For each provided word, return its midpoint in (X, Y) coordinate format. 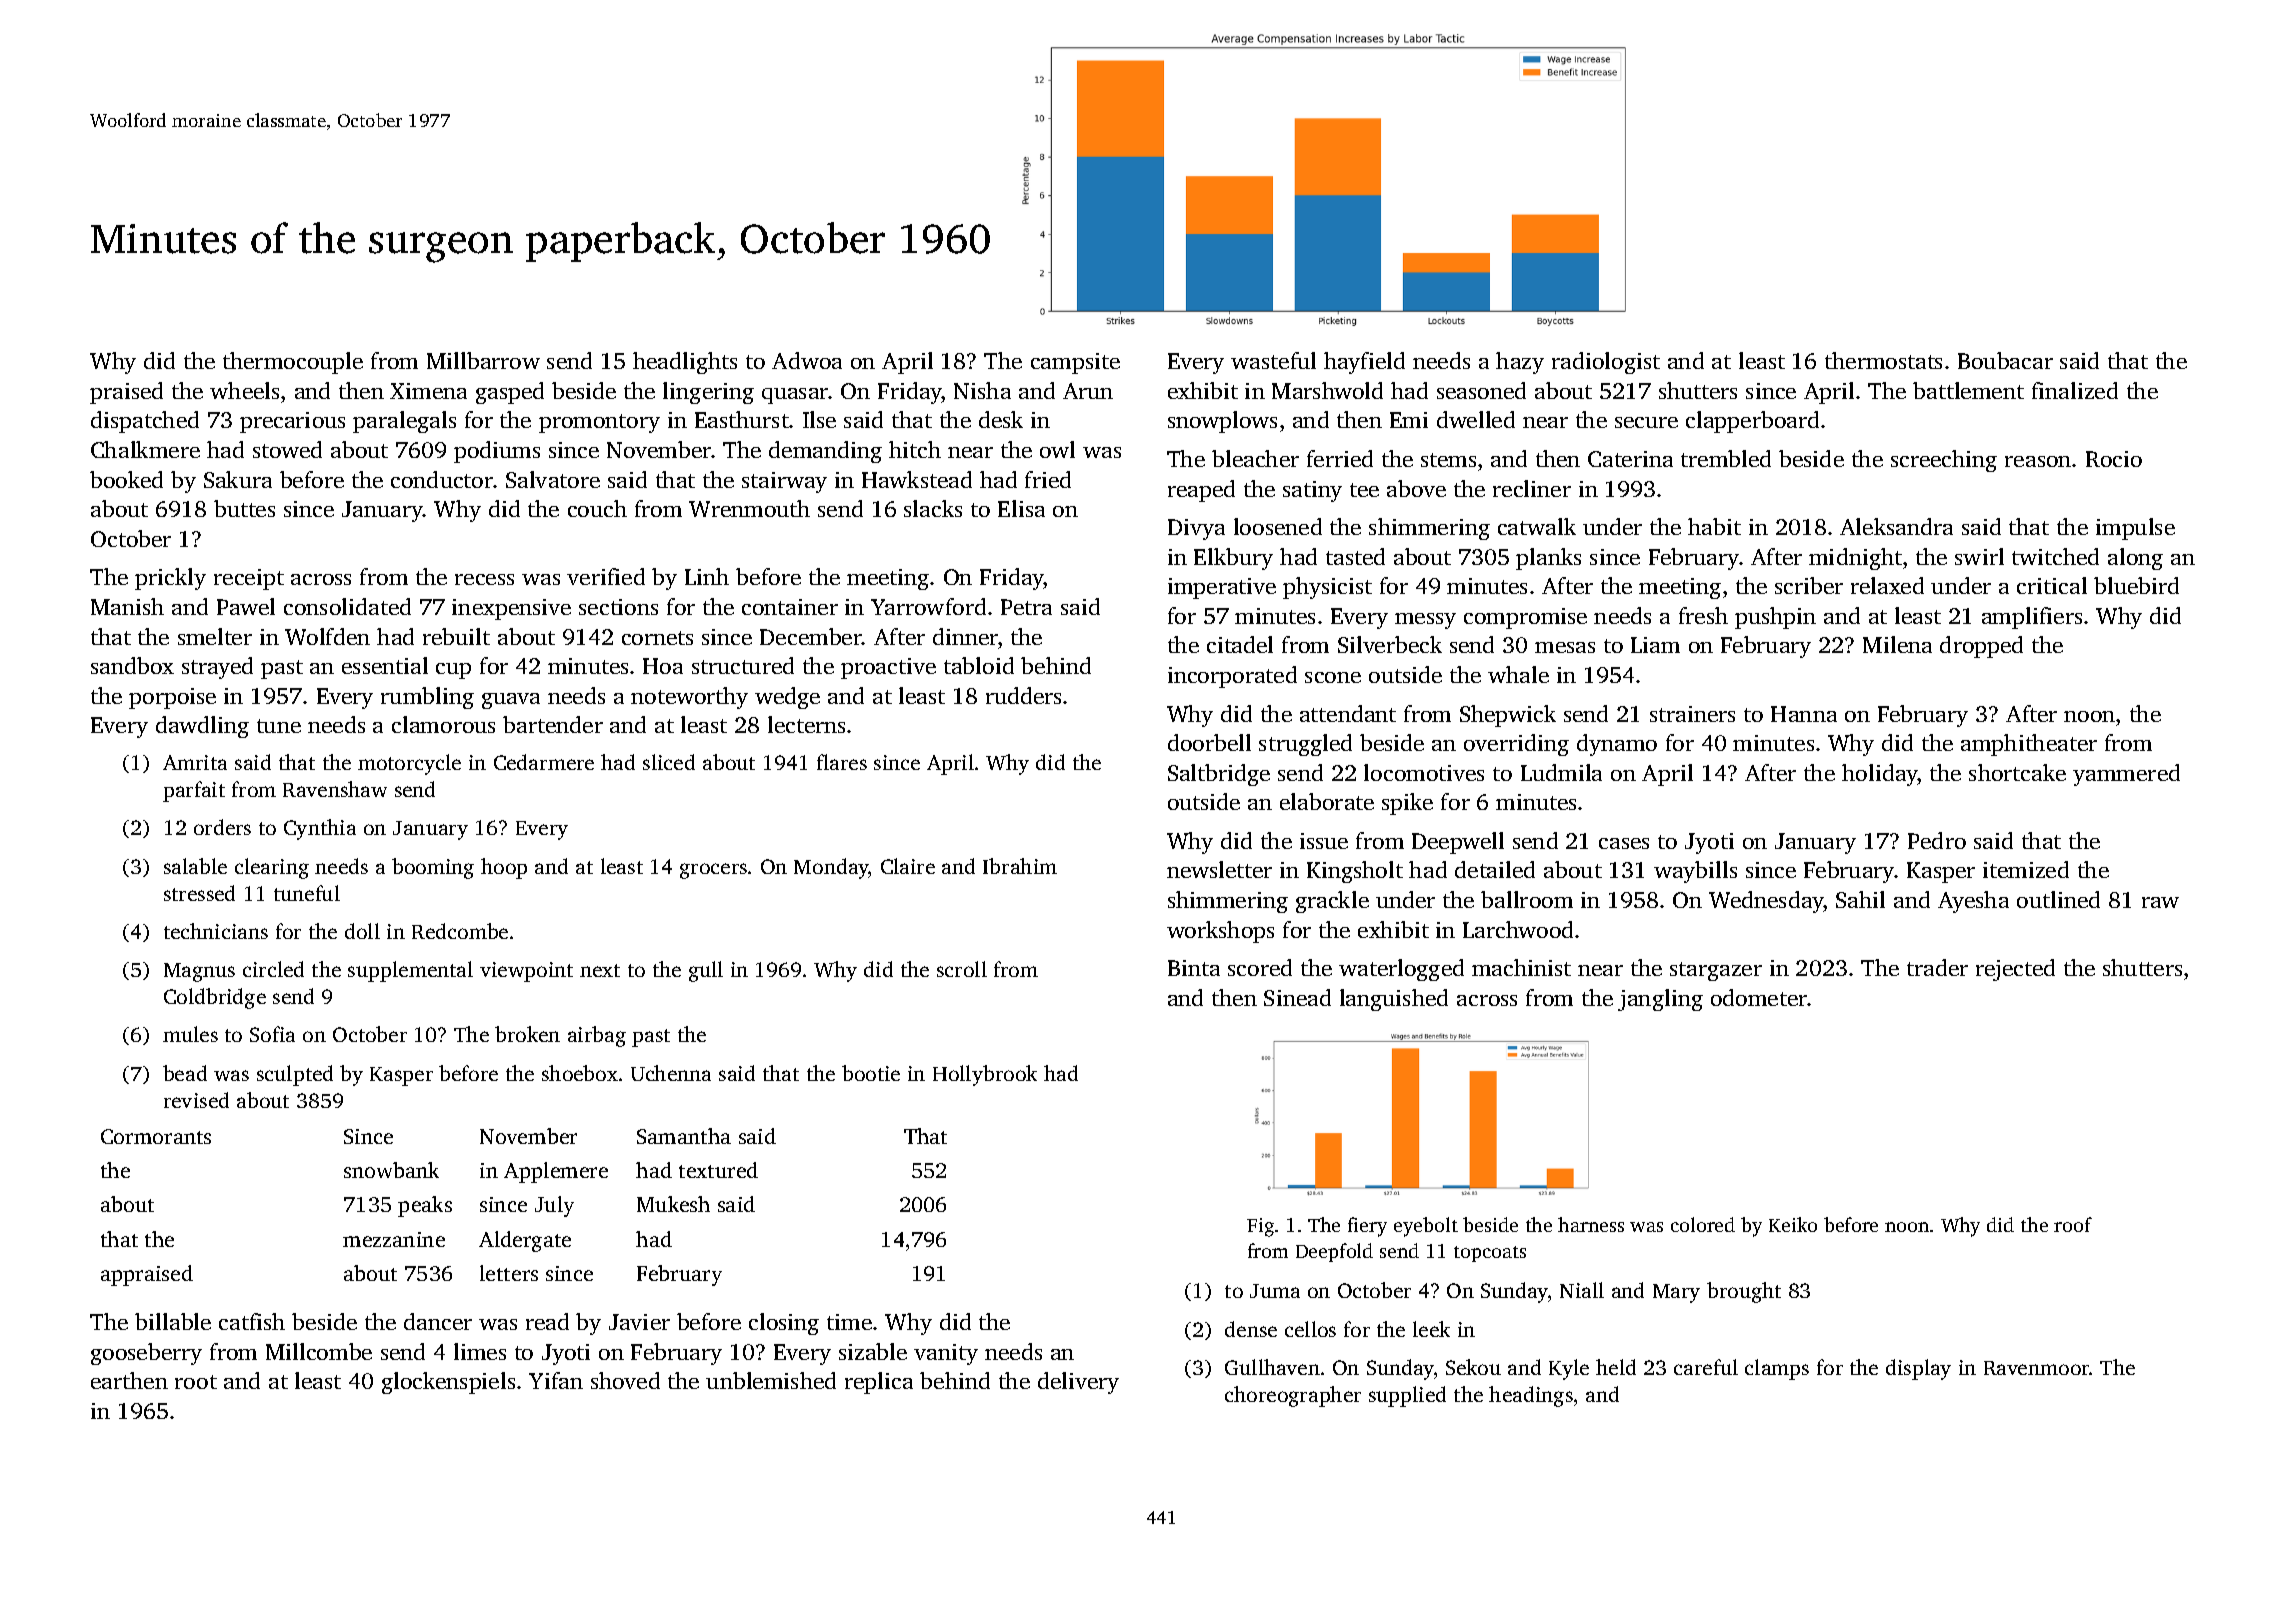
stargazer (1716, 971)
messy (1425, 621)
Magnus (199, 972)
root (196, 1382)
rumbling (427, 698)
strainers (1692, 714)
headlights (685, 363)
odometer (1759, 997)
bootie (871, 1073)
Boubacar (2005, 360)
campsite (1075, 363)
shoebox (580, 1073)
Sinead (1297, 997)
